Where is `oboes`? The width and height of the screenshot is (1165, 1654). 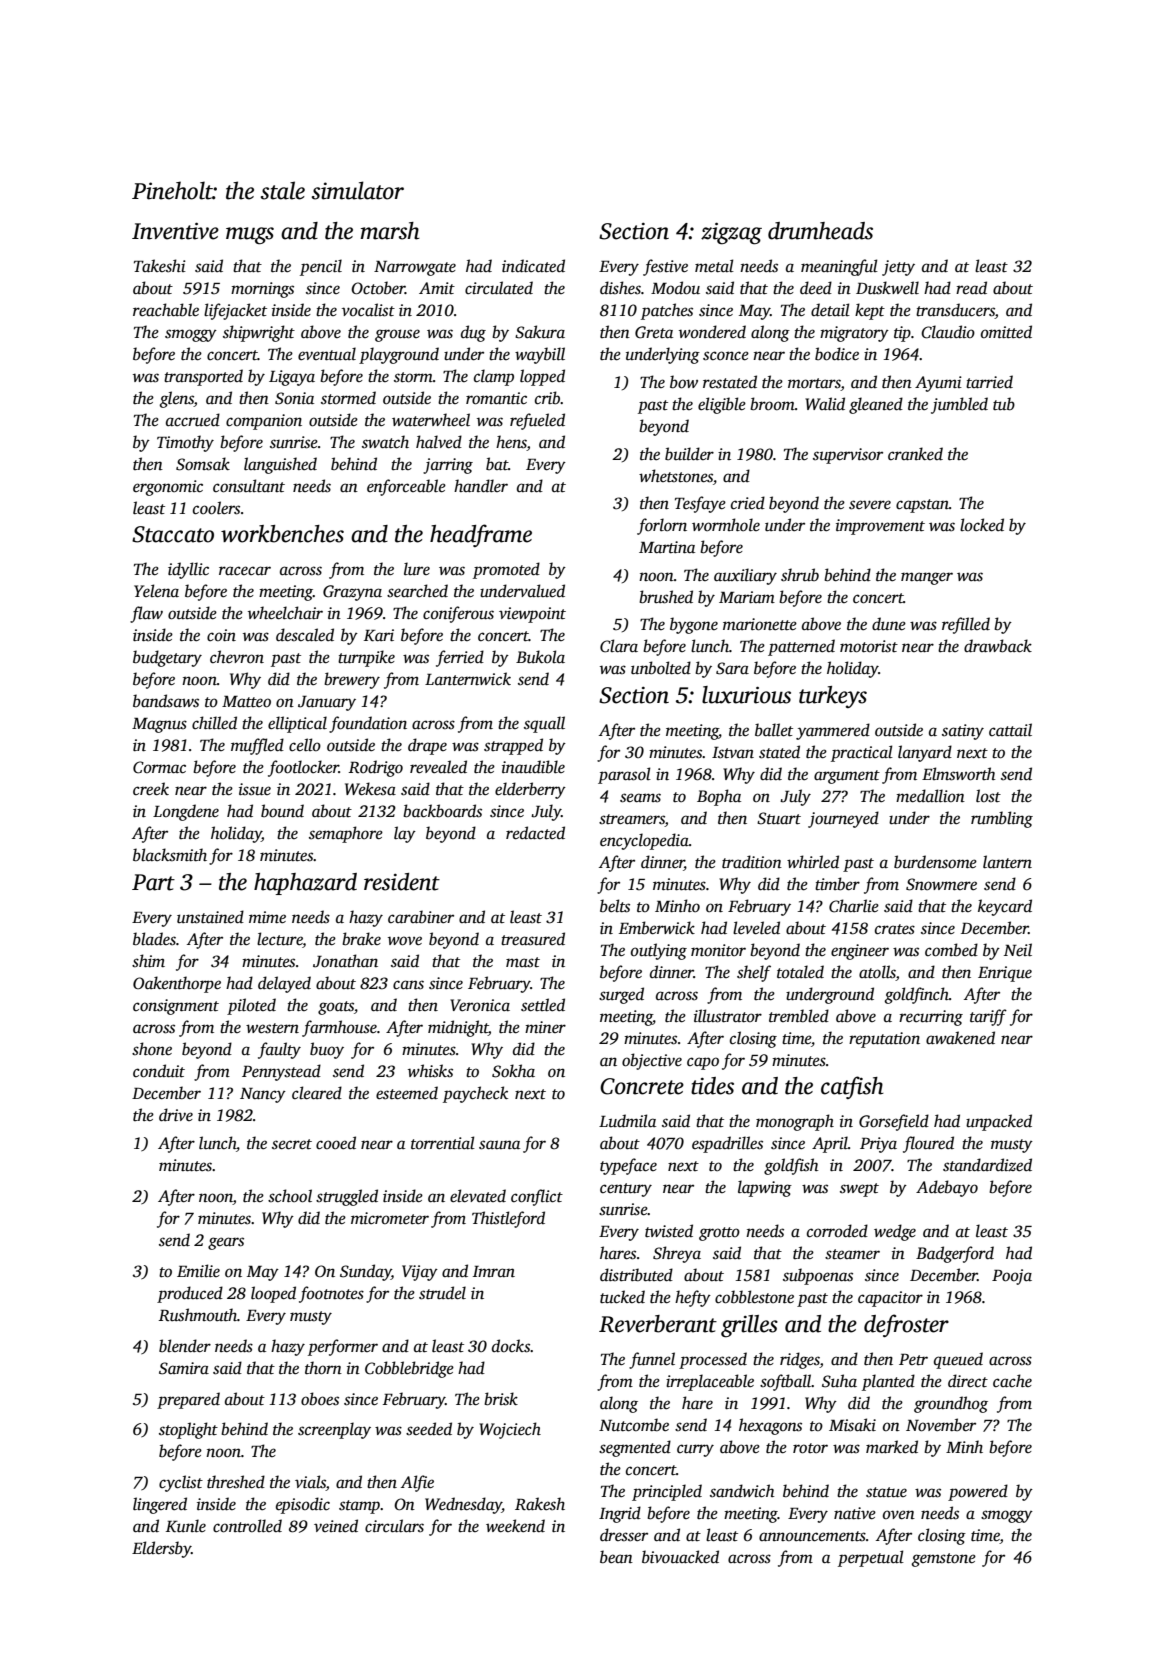
oboes is located at coordinates (320, 1399).
